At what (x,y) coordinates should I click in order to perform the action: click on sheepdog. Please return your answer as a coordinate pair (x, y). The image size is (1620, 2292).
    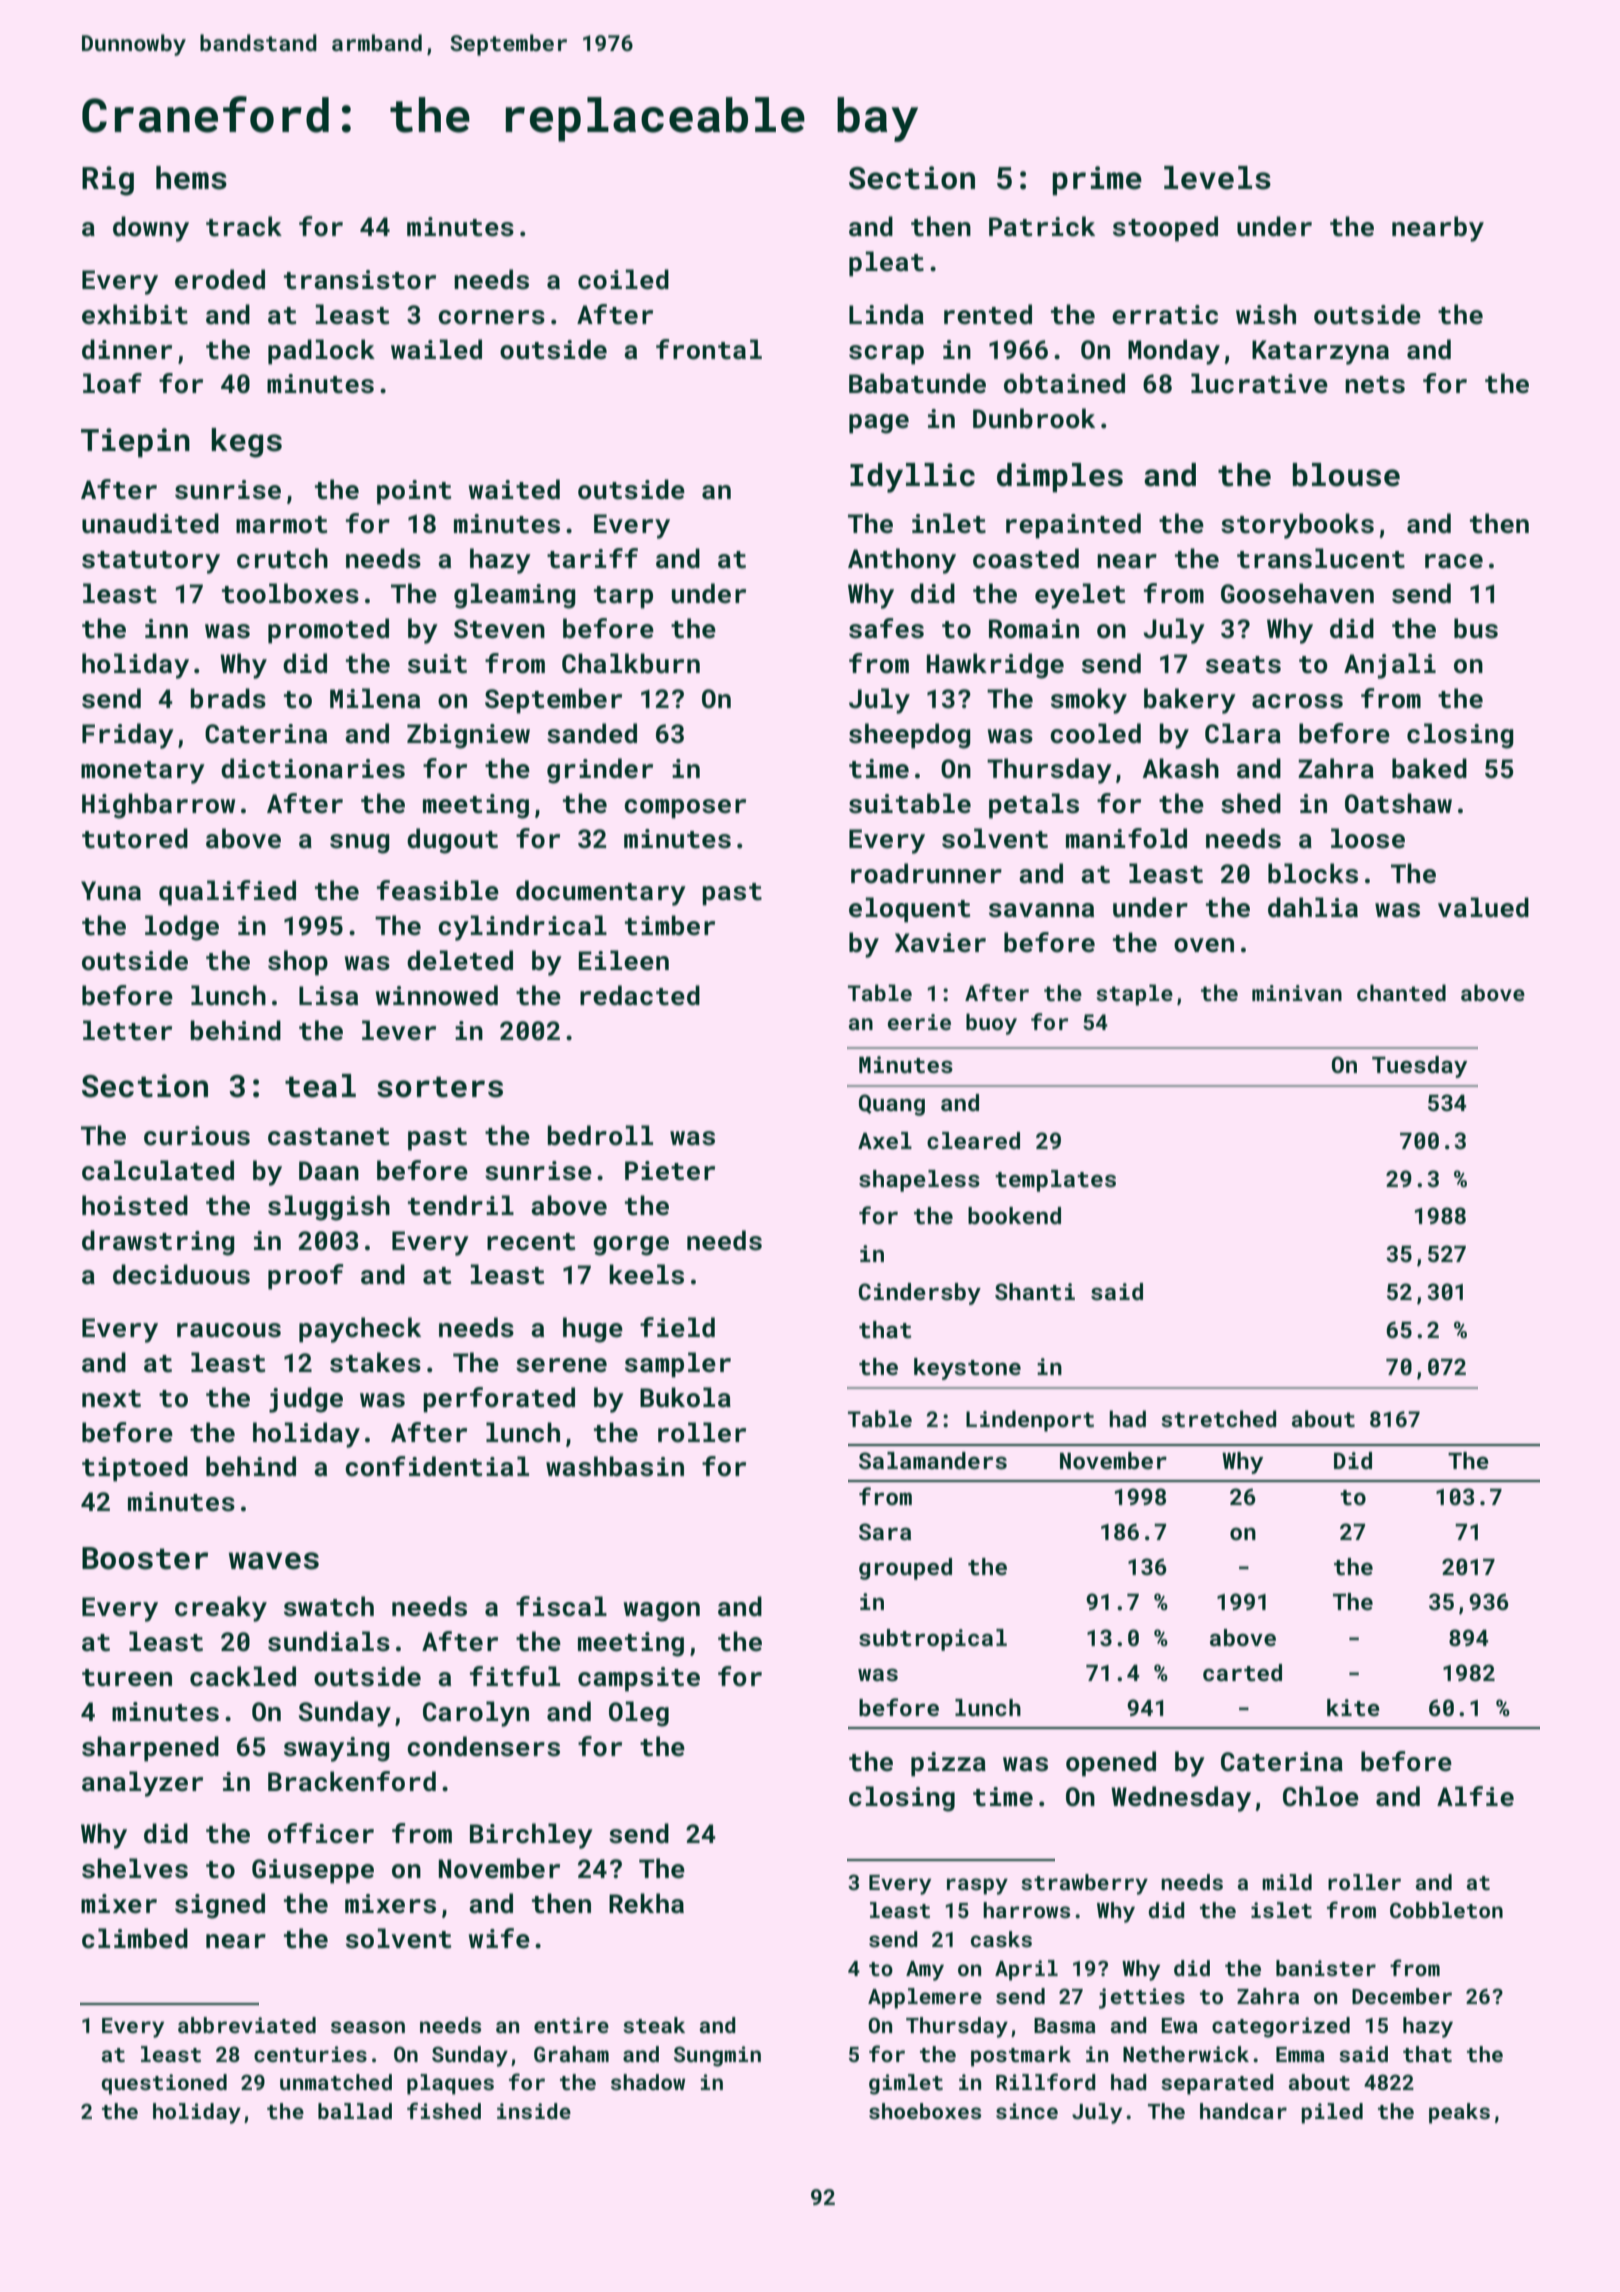
    Looking at the image, I should click on (910, 736).
